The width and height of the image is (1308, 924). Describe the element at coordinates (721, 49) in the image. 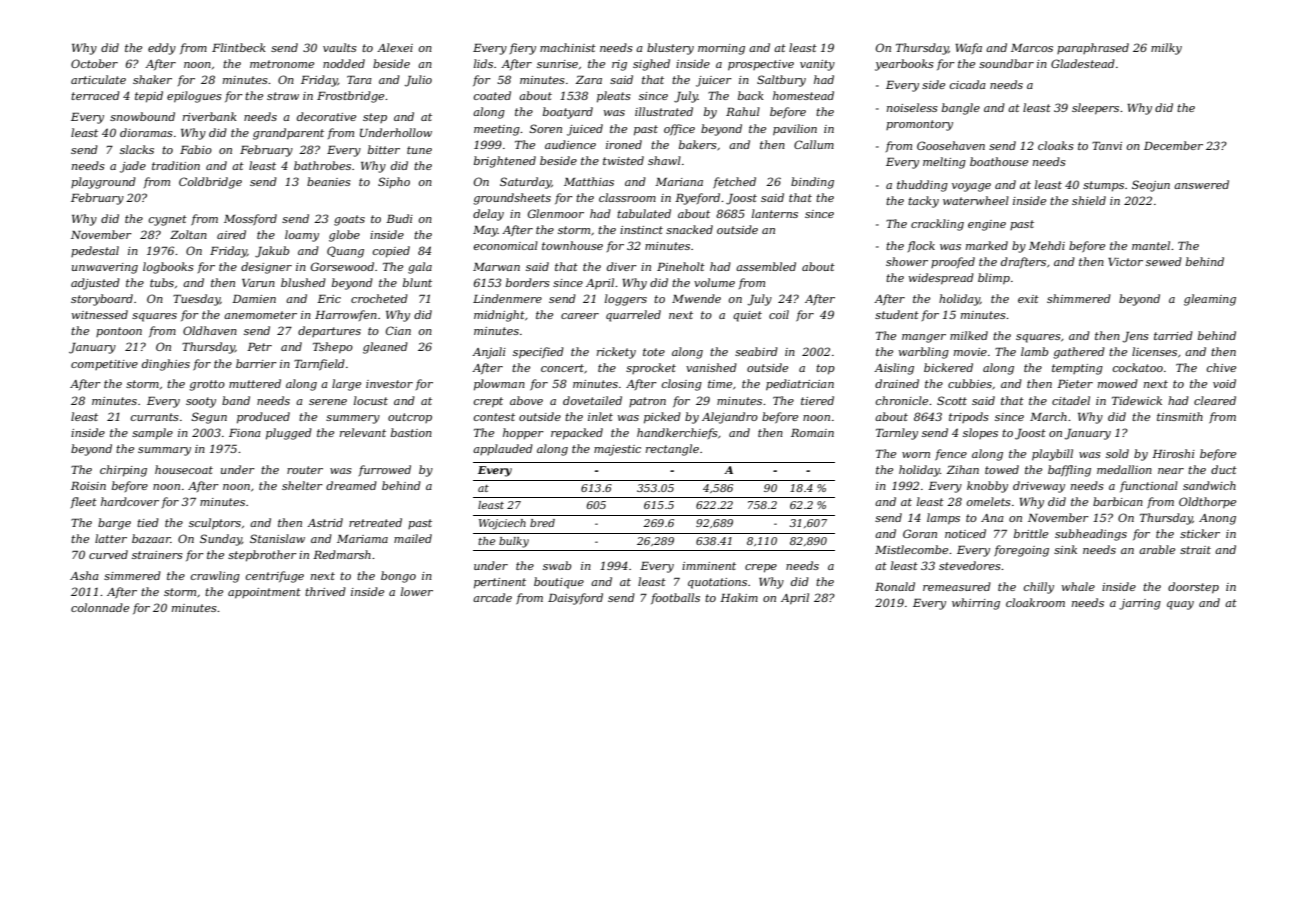

I see `morning` at that location.
